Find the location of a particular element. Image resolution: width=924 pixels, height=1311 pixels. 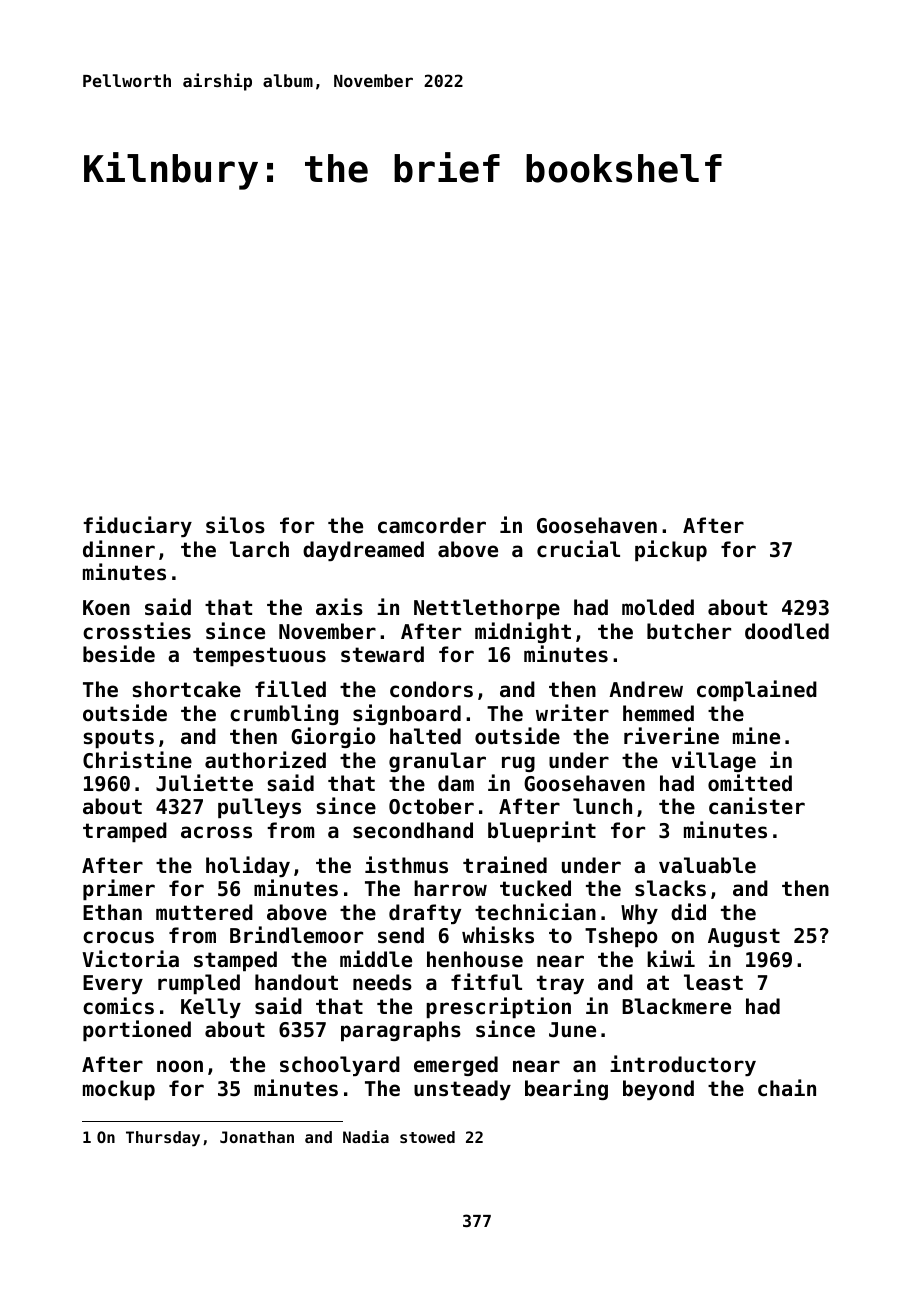

Blackmere is located at coordinates (676, 1006).
